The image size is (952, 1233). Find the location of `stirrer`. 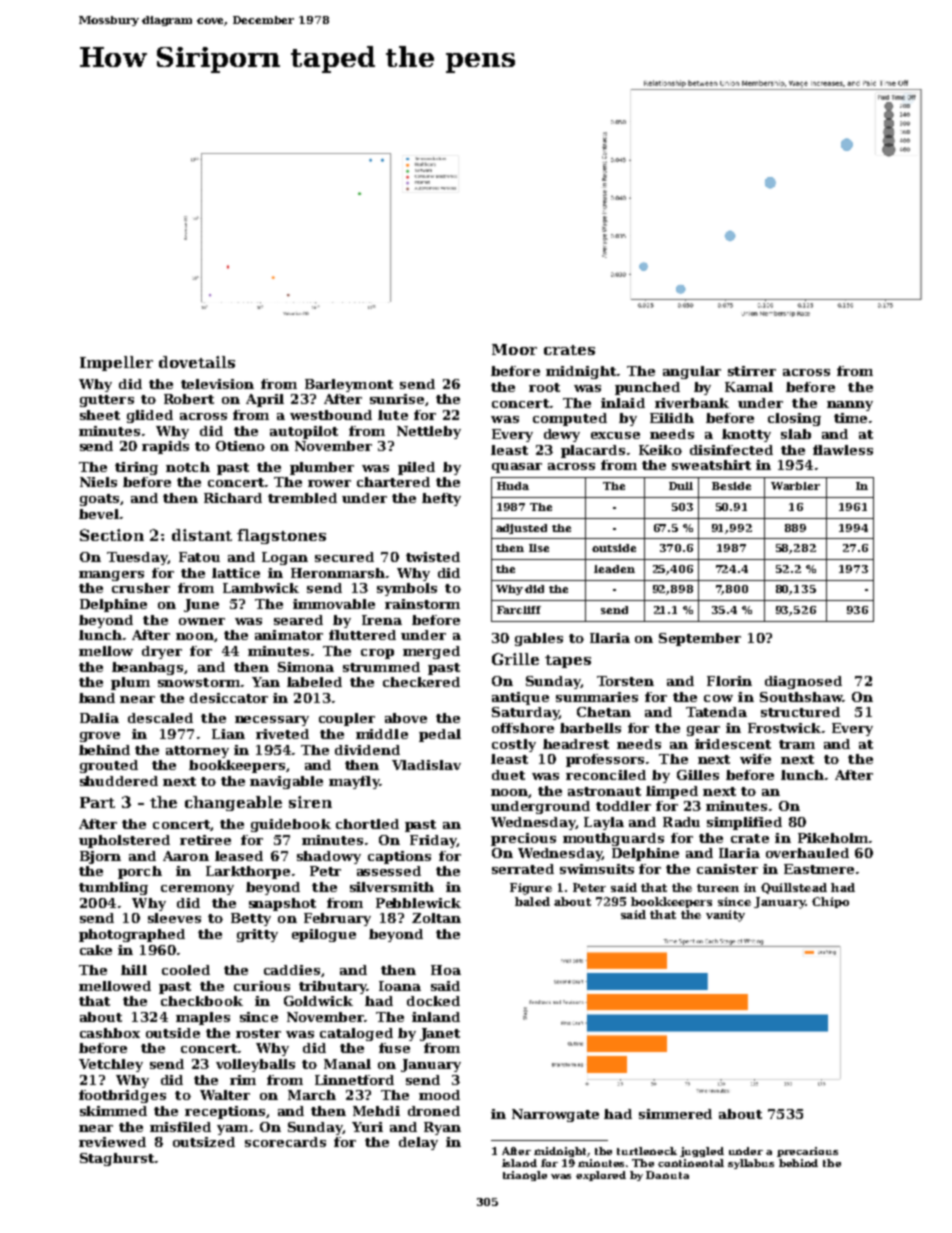

stirrer is located at coordinates (752, 371).
